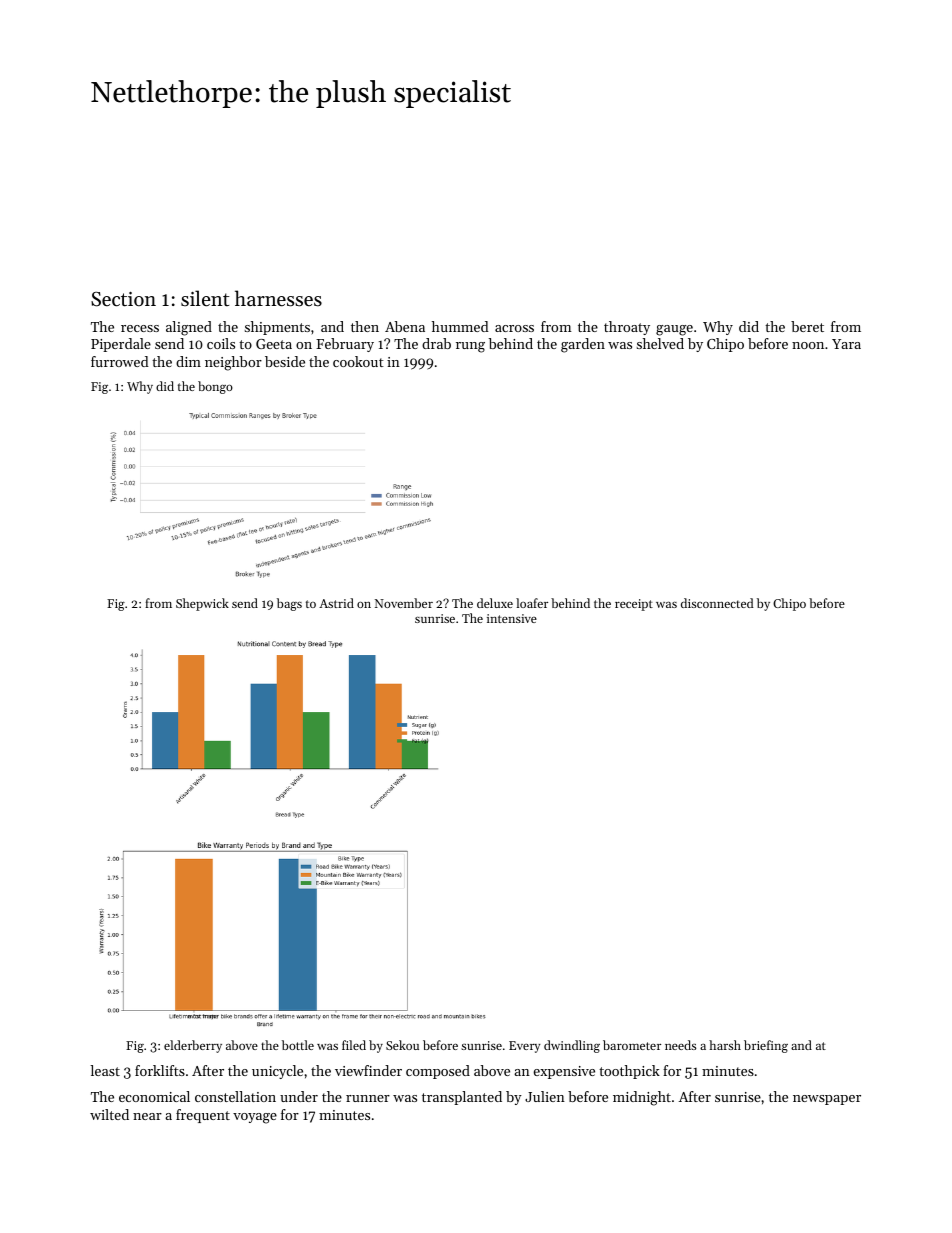 The height and width of the page is (1233, 952). What do you see at coordinates (717, 603) in the page?
I see `disconnected` at bounding box center [717, 603].
